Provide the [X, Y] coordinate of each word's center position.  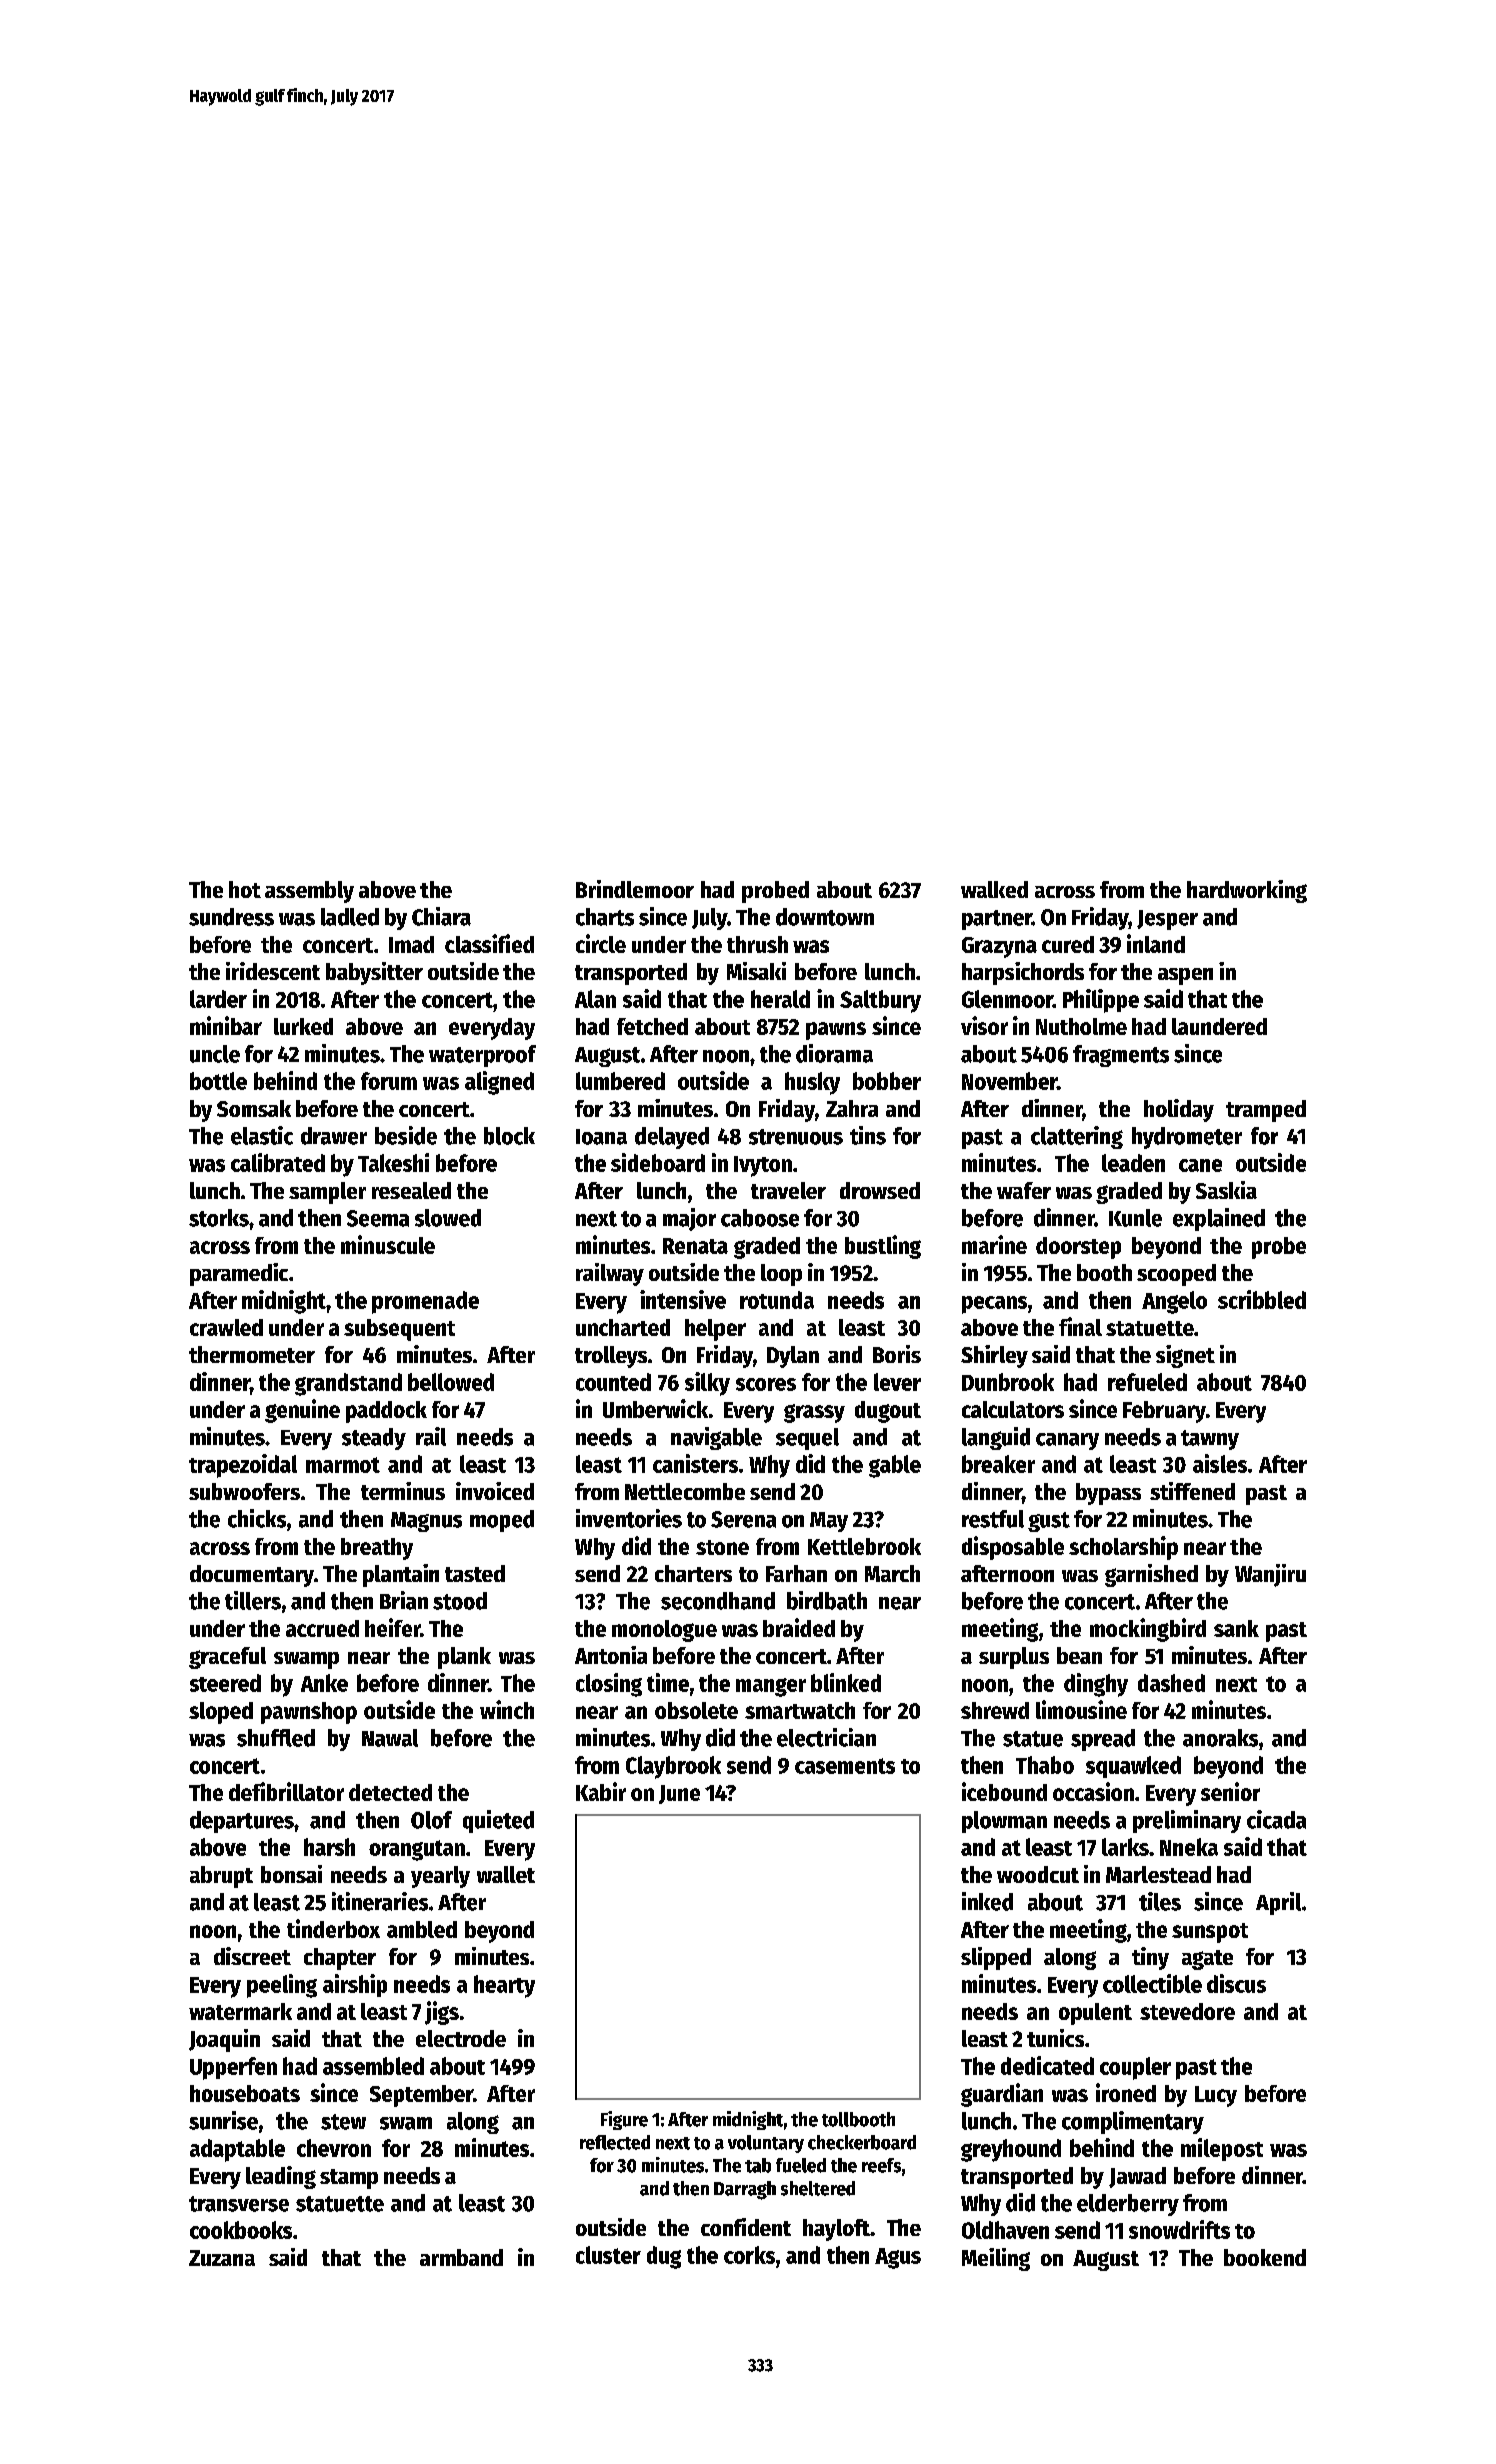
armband [461, 2257]
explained [1219, 1219]
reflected [615, 2142]
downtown [825, 917]
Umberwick [655, 1408]
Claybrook [673, 1767]
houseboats [245, 2093]
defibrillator [286, 1791]
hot [245, 889]
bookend [1265, 2257]
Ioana [601, 1137]
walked [994, 889]
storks [219, 1218]
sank [1236, 1628]
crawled [226, 1327]
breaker [998, 1464]
